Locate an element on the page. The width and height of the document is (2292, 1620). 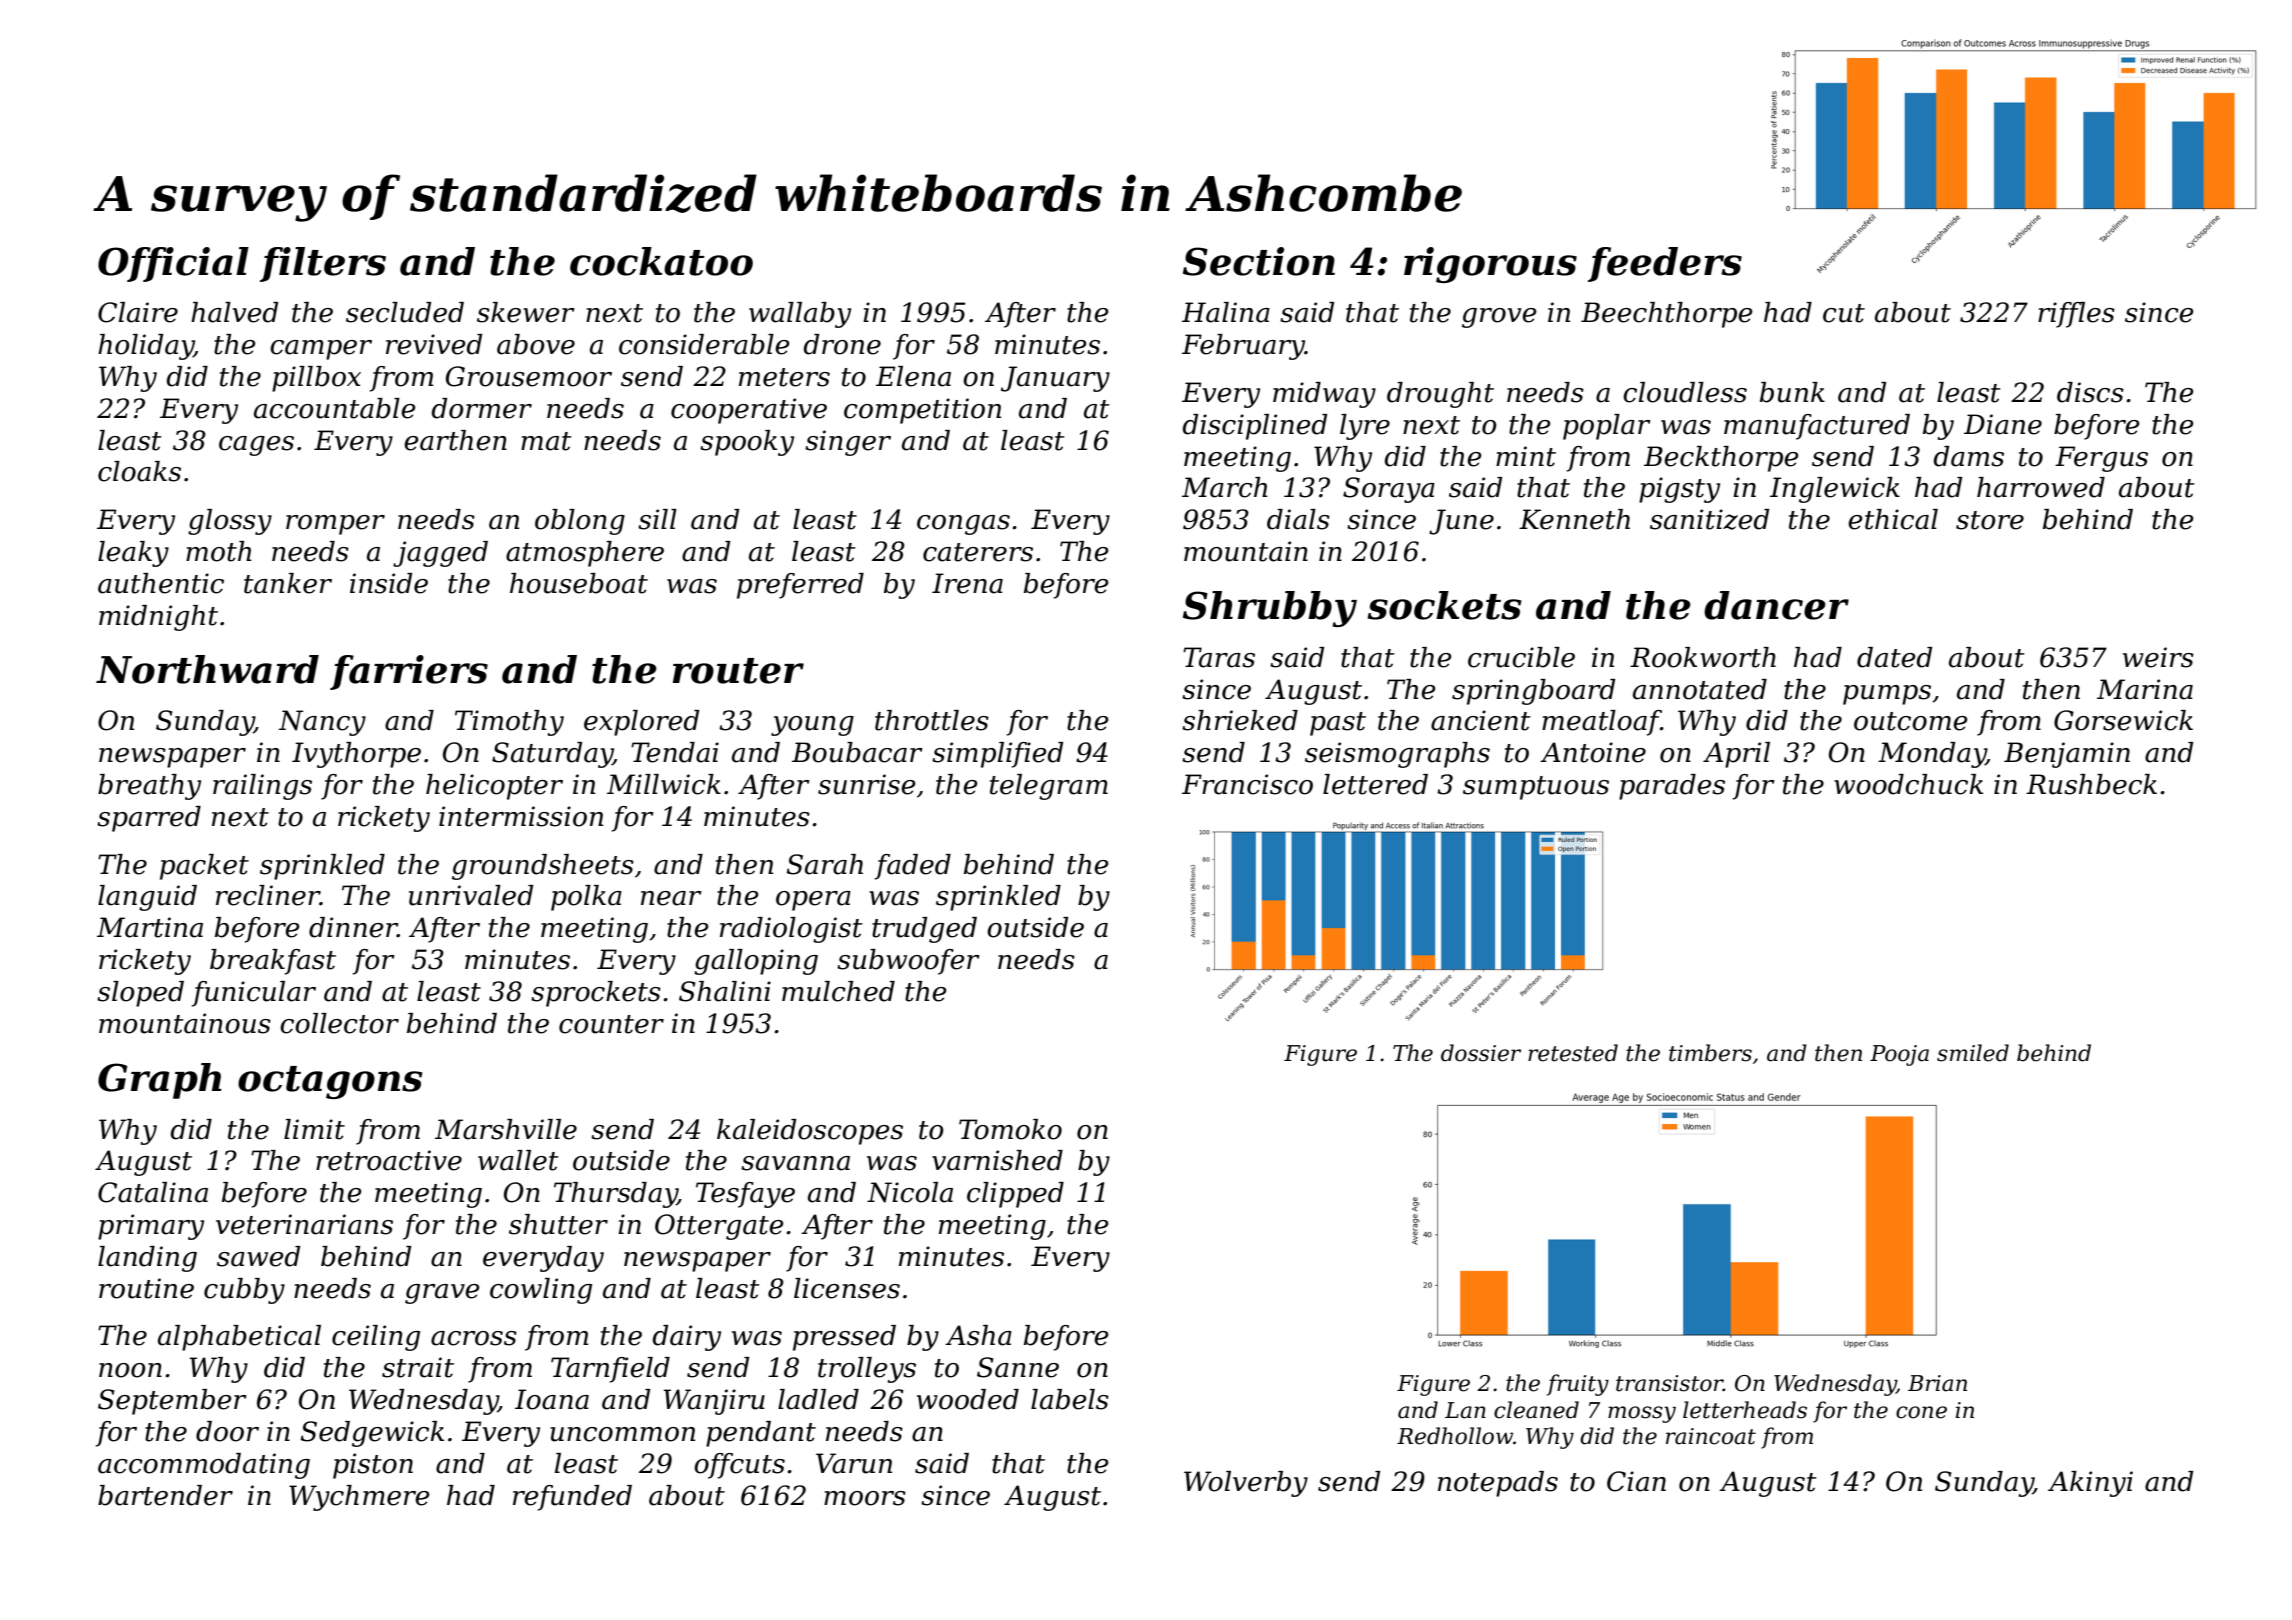
Official is located at coordinates (173, 264).
